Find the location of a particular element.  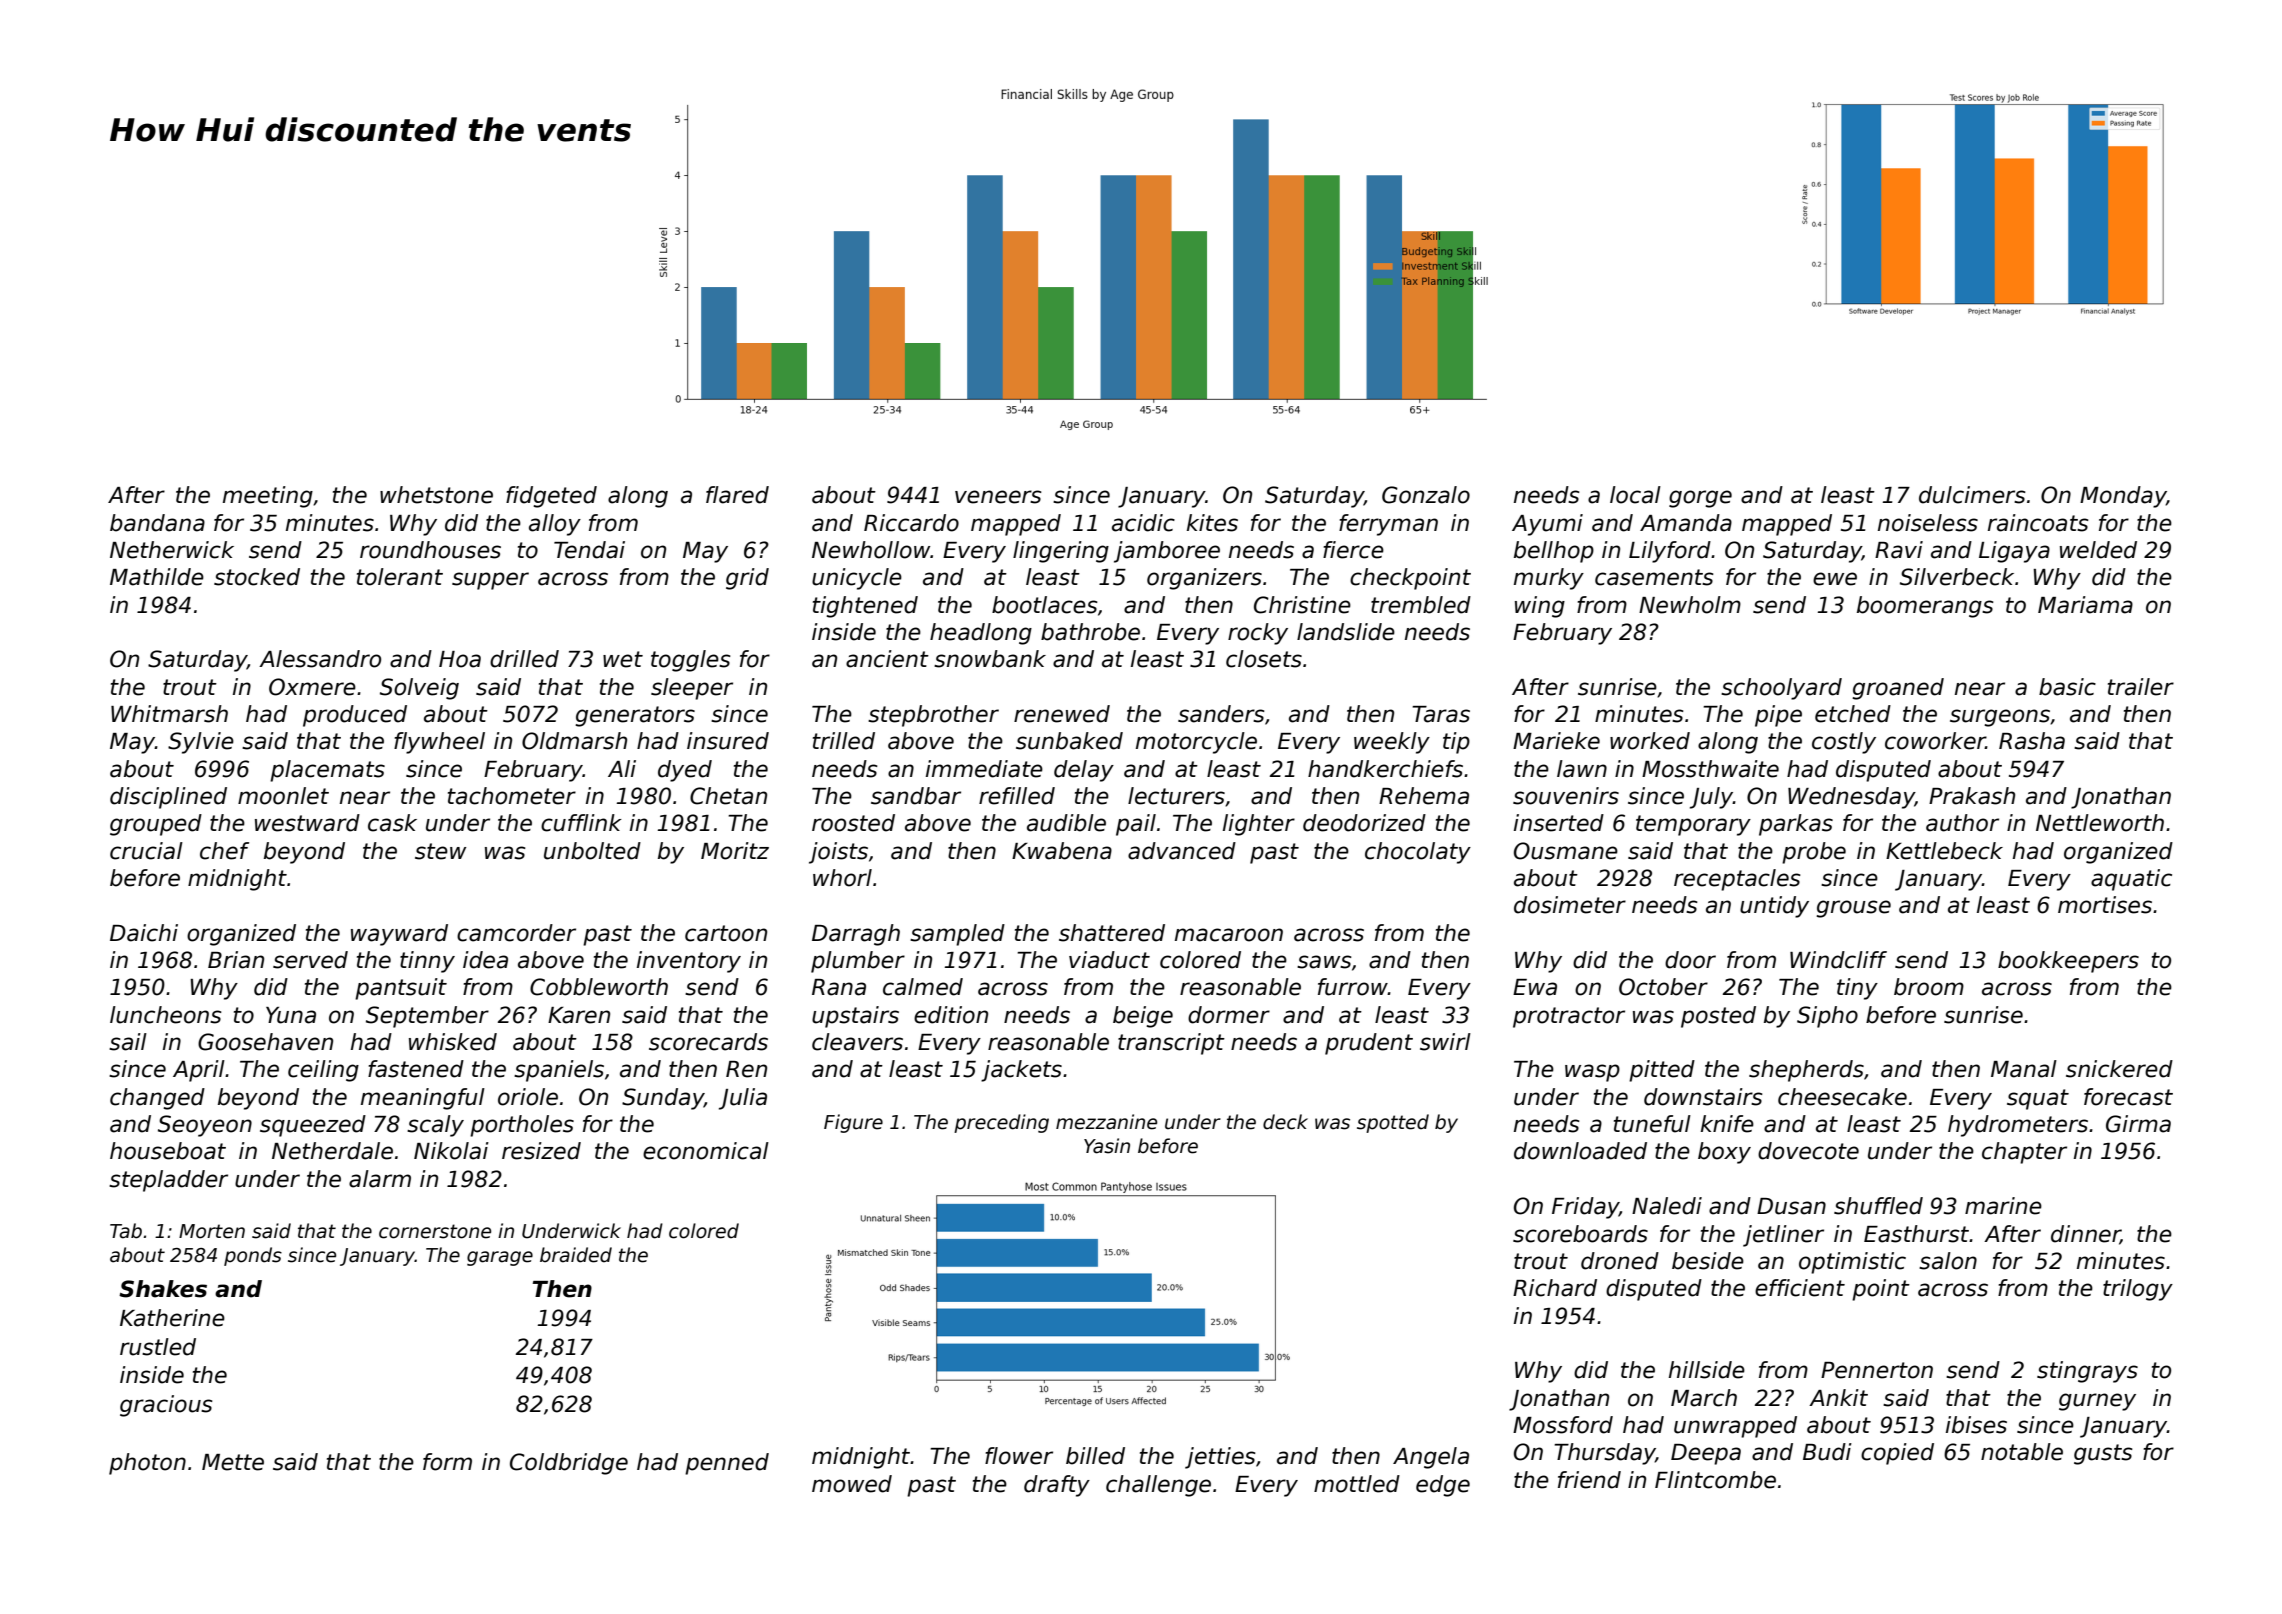

jamboree is located at coordinates (1167, 552).
